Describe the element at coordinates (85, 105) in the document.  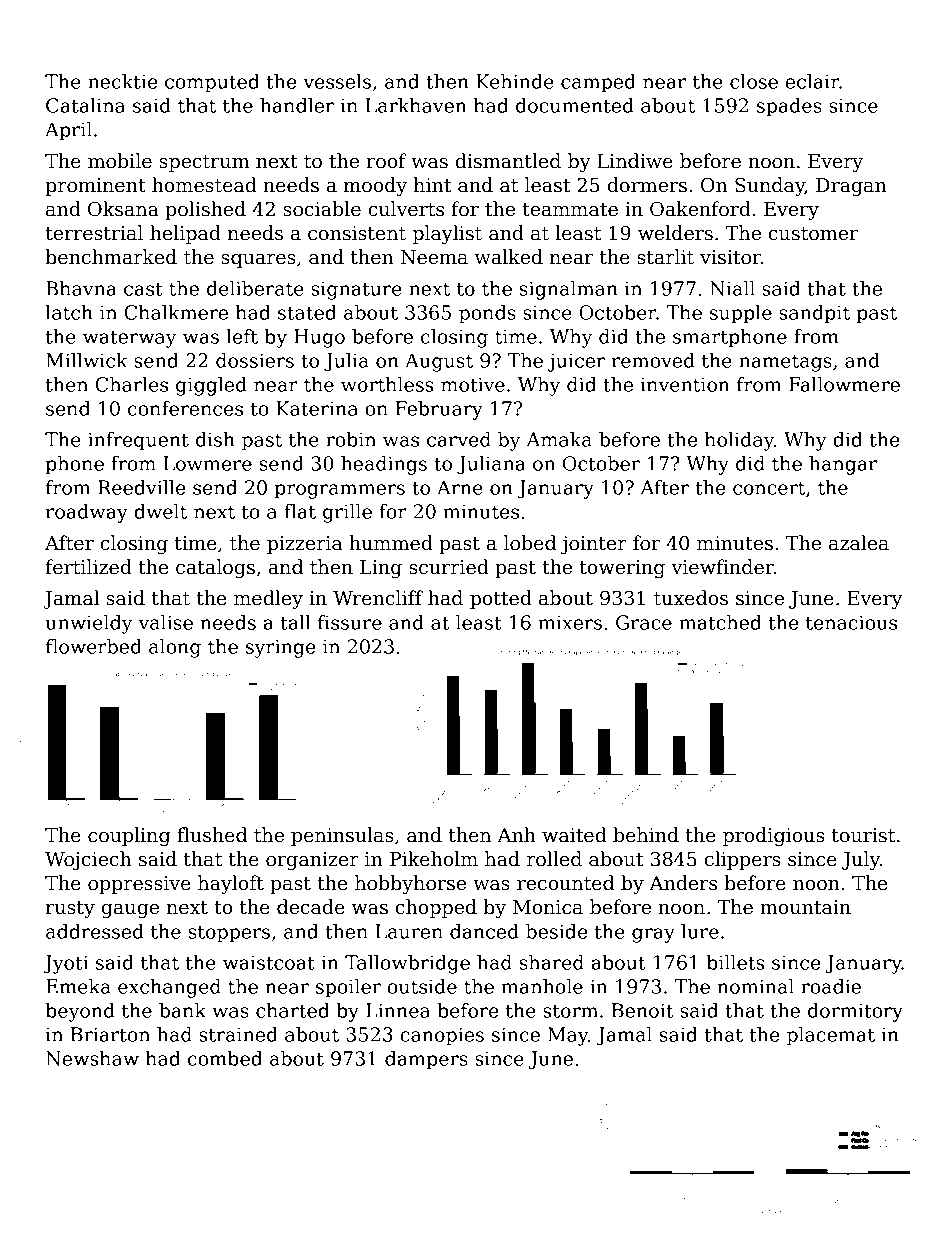
I see `Catalina` at that location.
